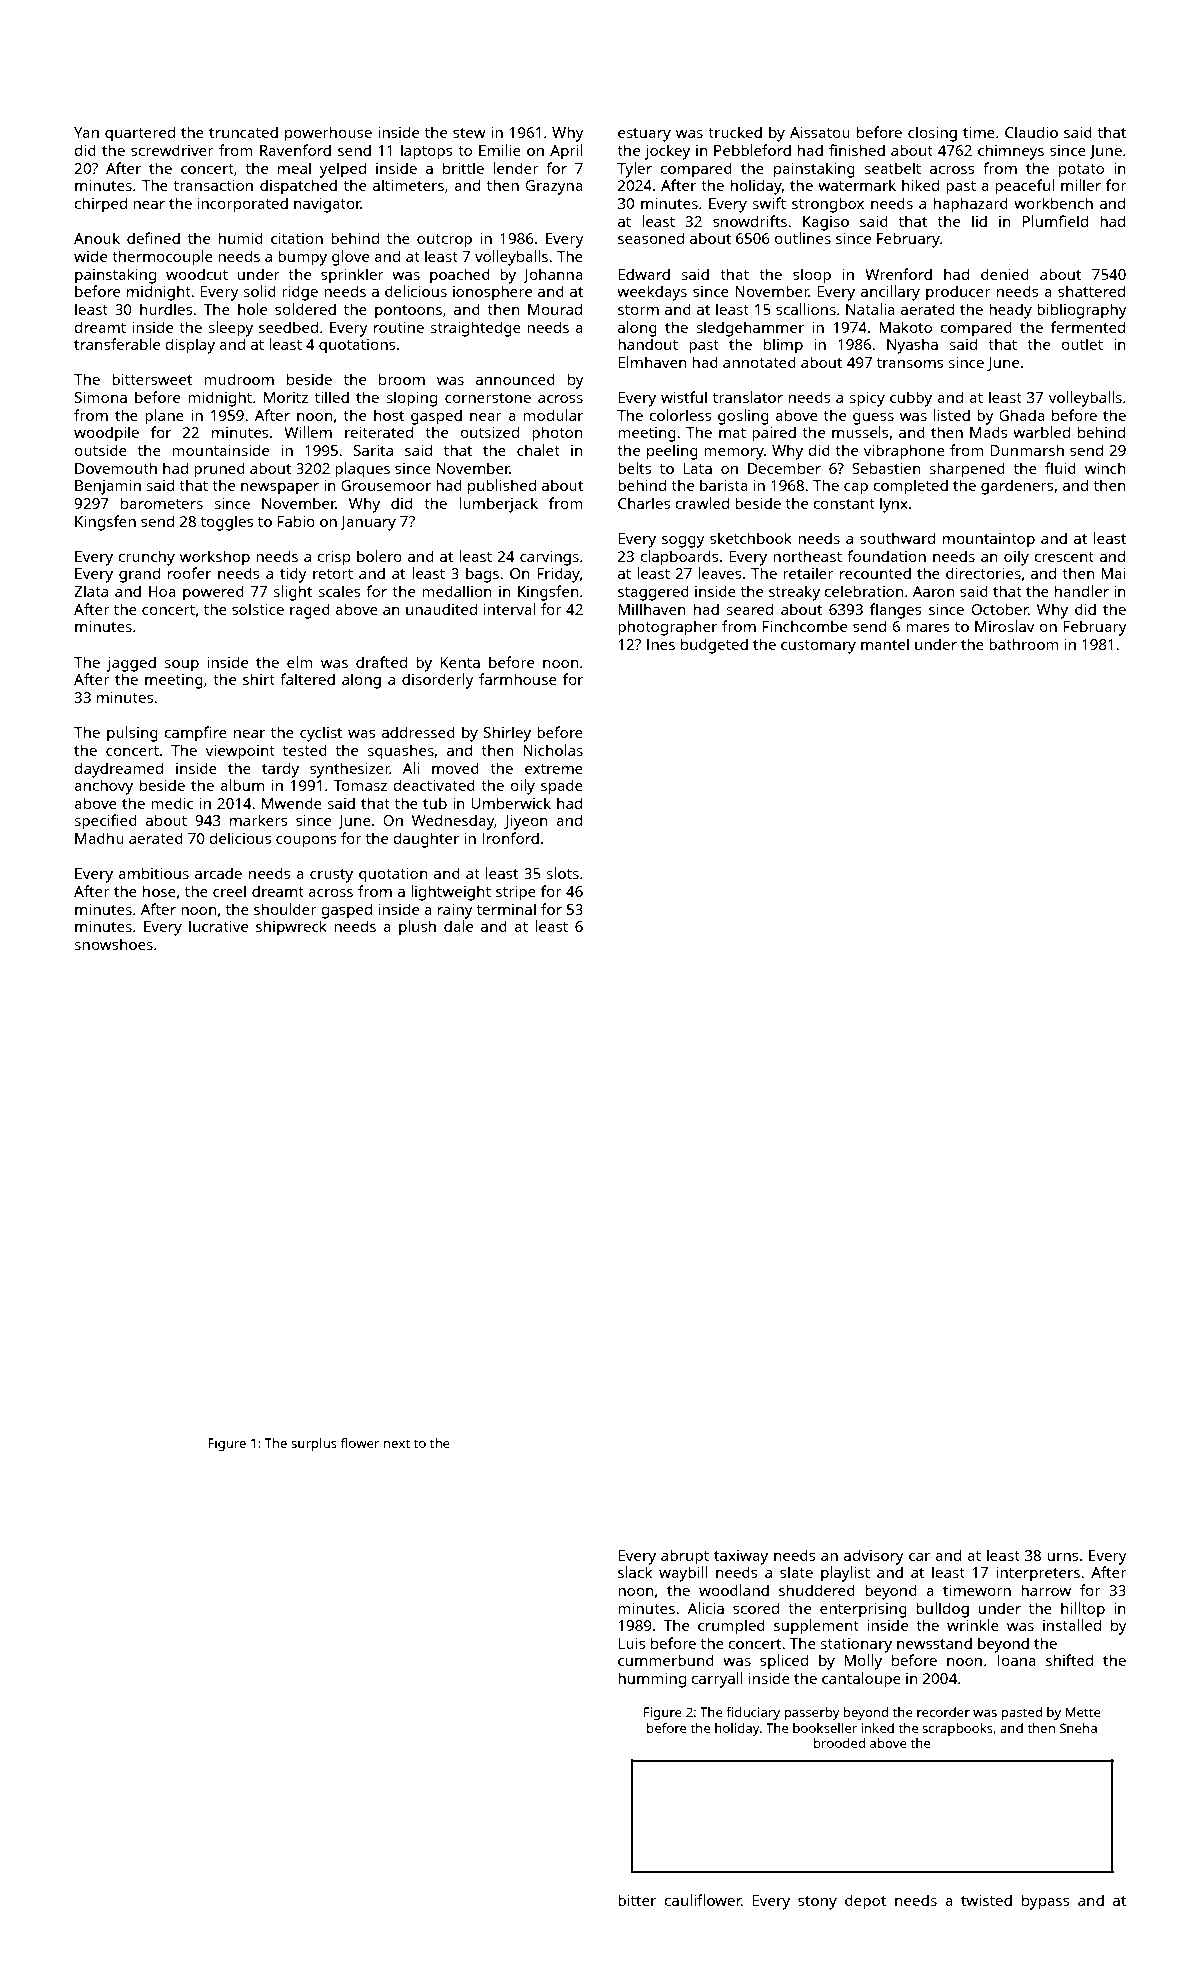 The width and height of the screenshot is (1201, 1978). I want to click on mantel, so click(885, 644).
